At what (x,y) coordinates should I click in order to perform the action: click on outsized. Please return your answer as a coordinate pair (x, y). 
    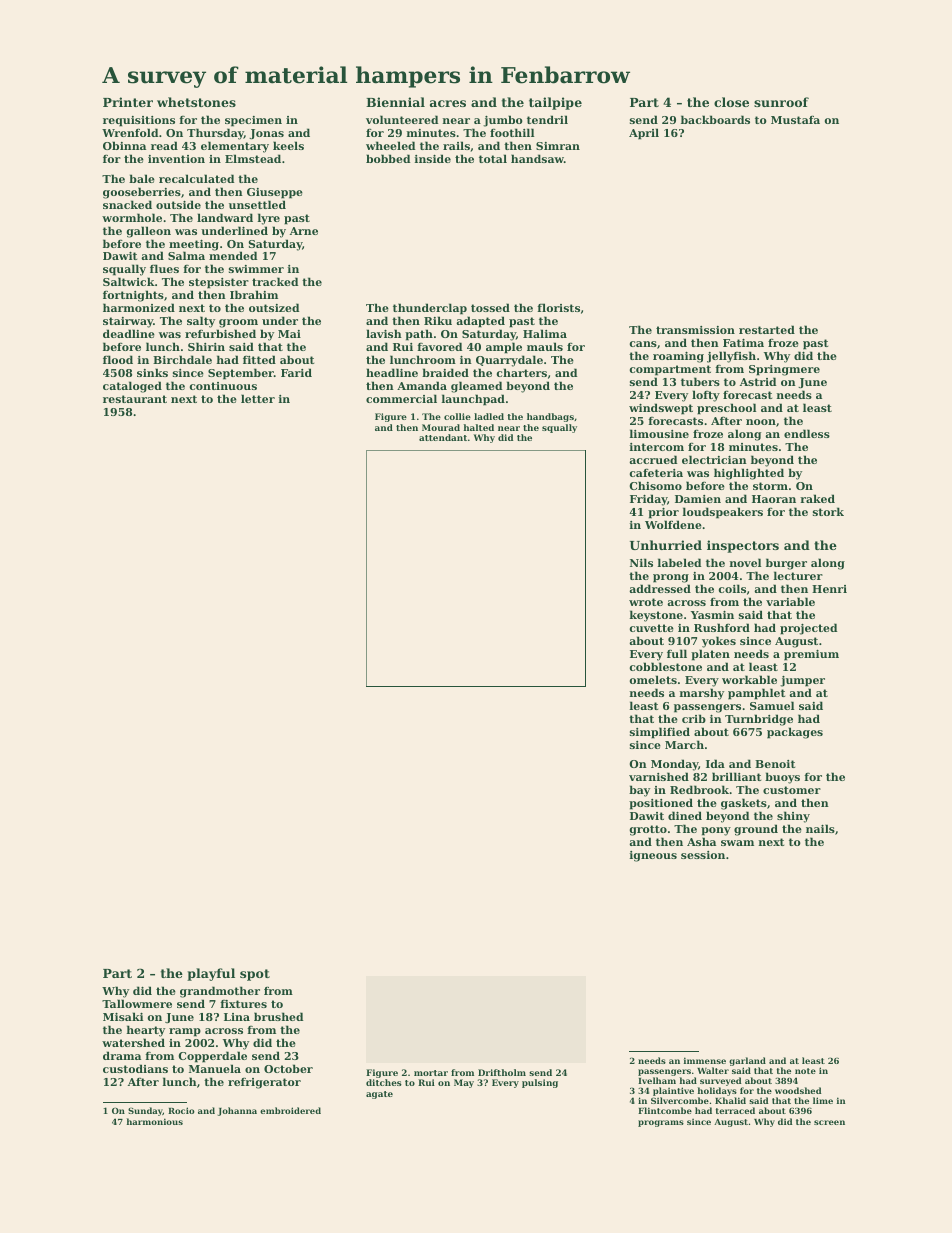
    Looking at the image, I should click on (274, 307).
